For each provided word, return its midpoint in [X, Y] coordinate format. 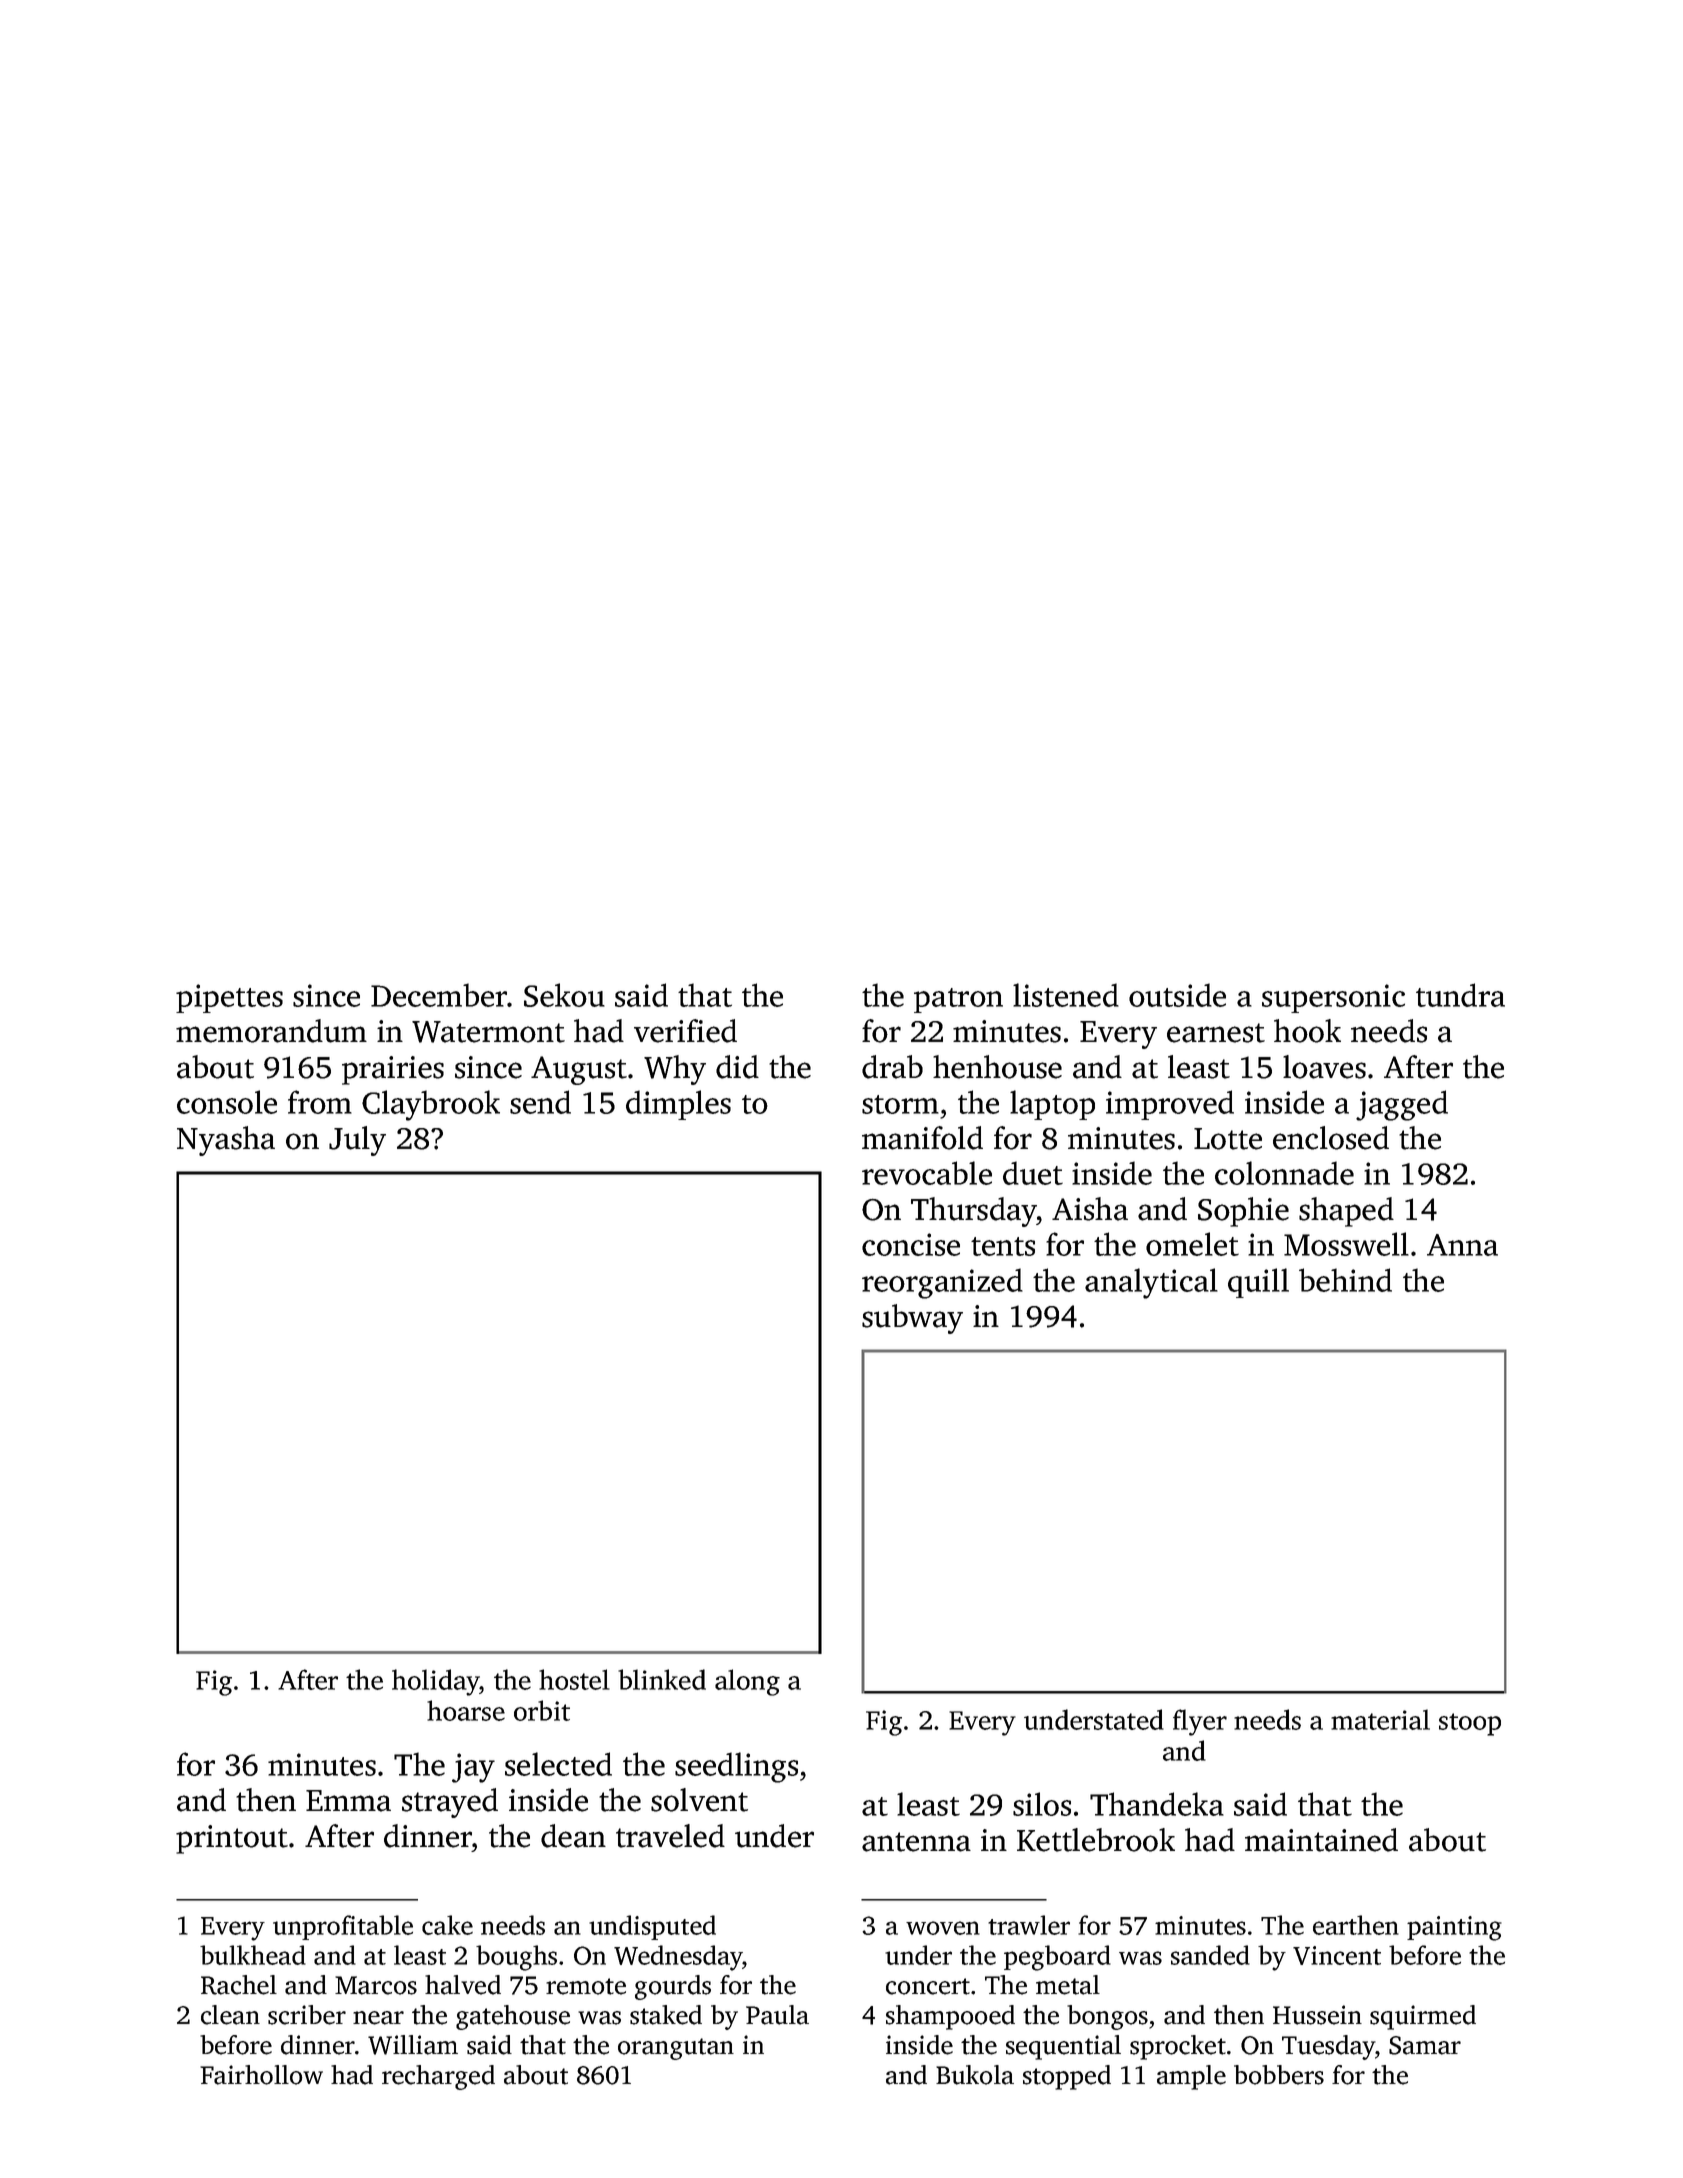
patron [958, 1000]
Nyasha [226, 1141]
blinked [662, 1679]
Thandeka [1157, 1804]
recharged [438, 2077]
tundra [1460, 995]
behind [1345, 1280]
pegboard [1057, 1958]
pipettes [229, 998]
